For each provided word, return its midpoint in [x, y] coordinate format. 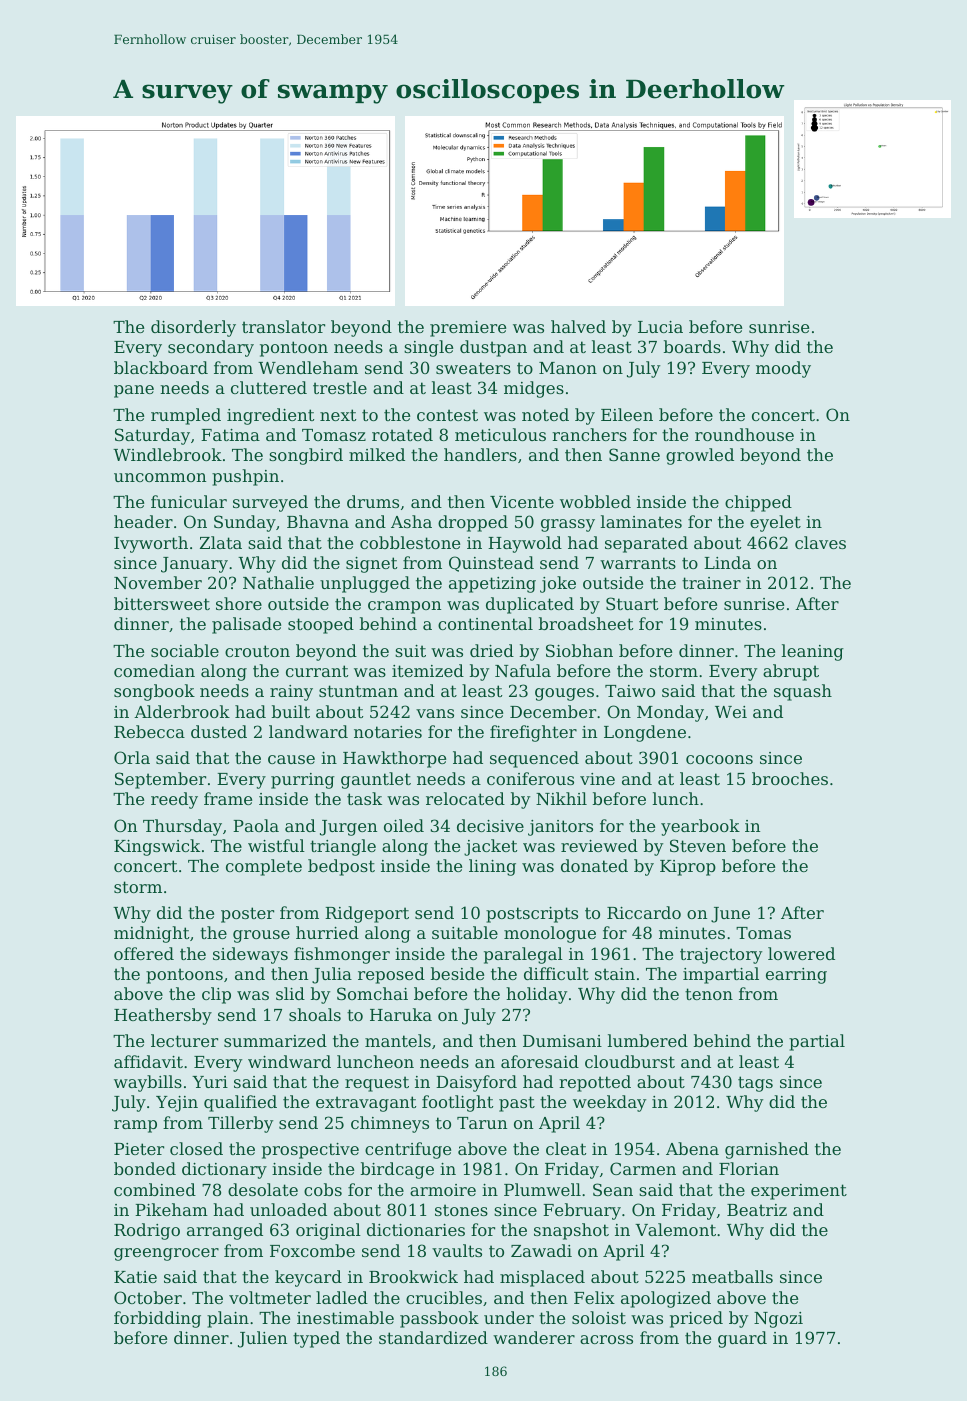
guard [742, 1339]
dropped [473, 523]
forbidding [157, 1319]
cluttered [269, 387]
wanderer [534, 1337]
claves [820, 542]
